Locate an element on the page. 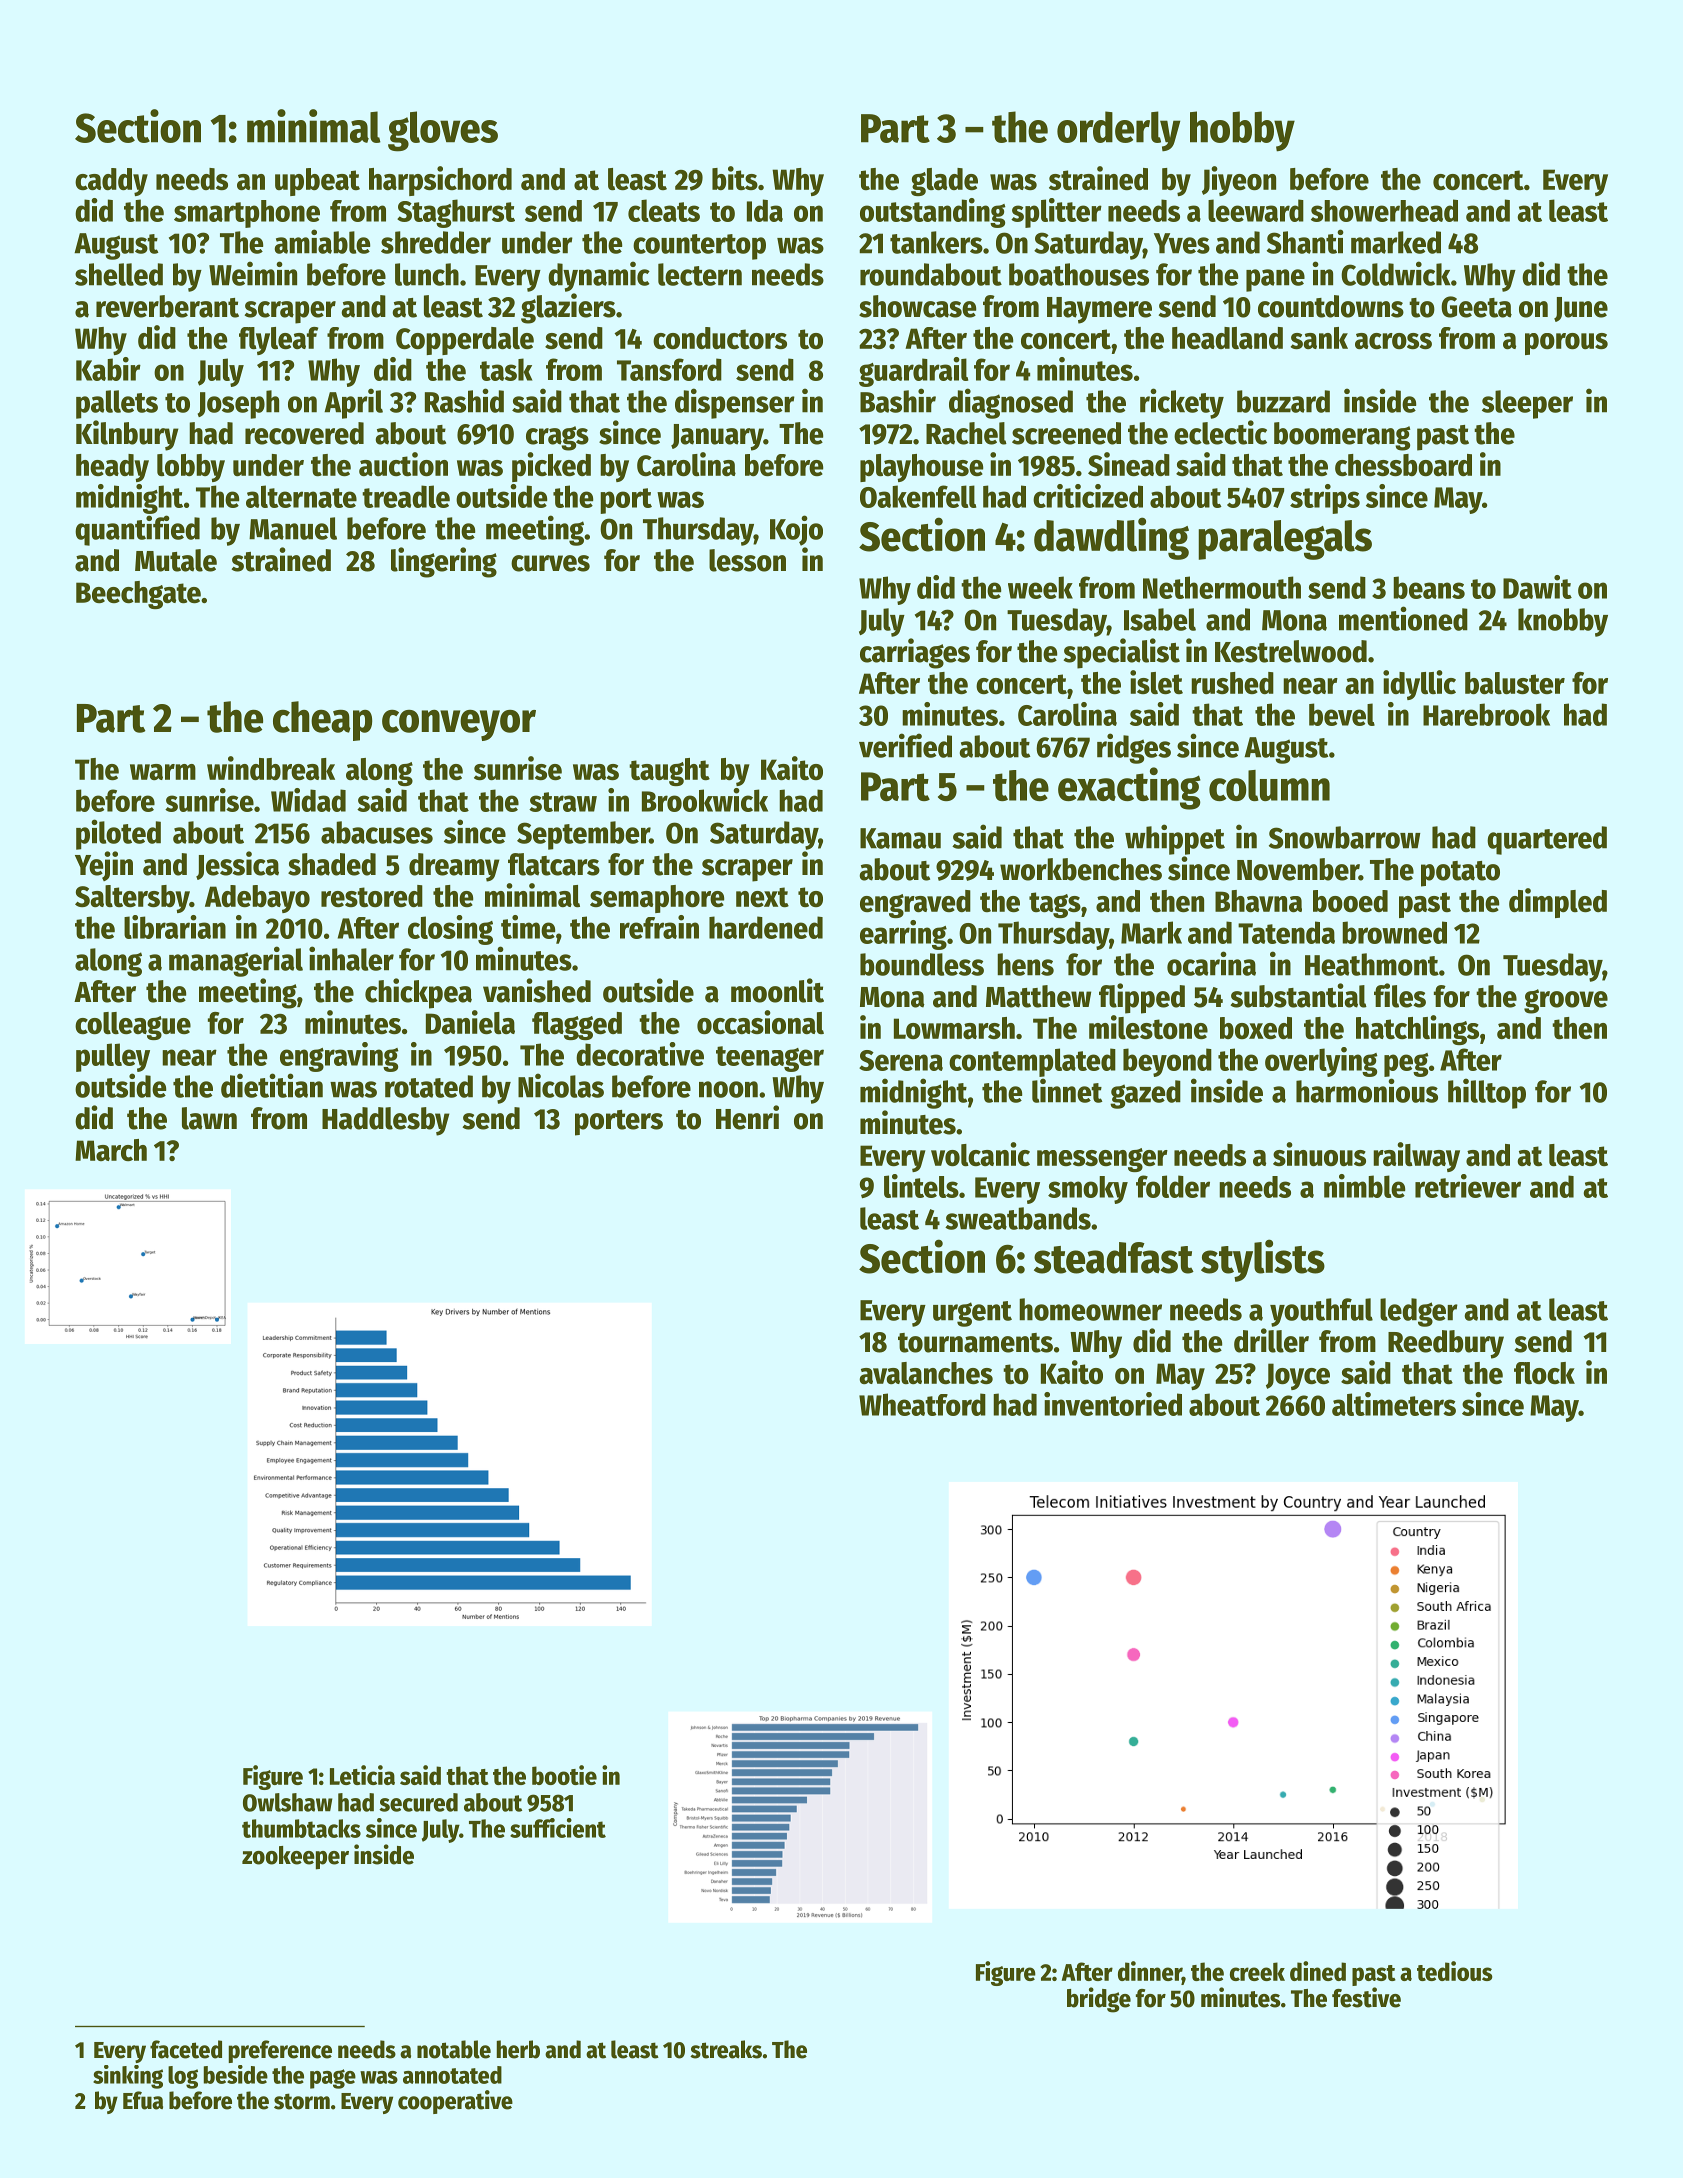  shelled is located at coordinates (119, 274).
